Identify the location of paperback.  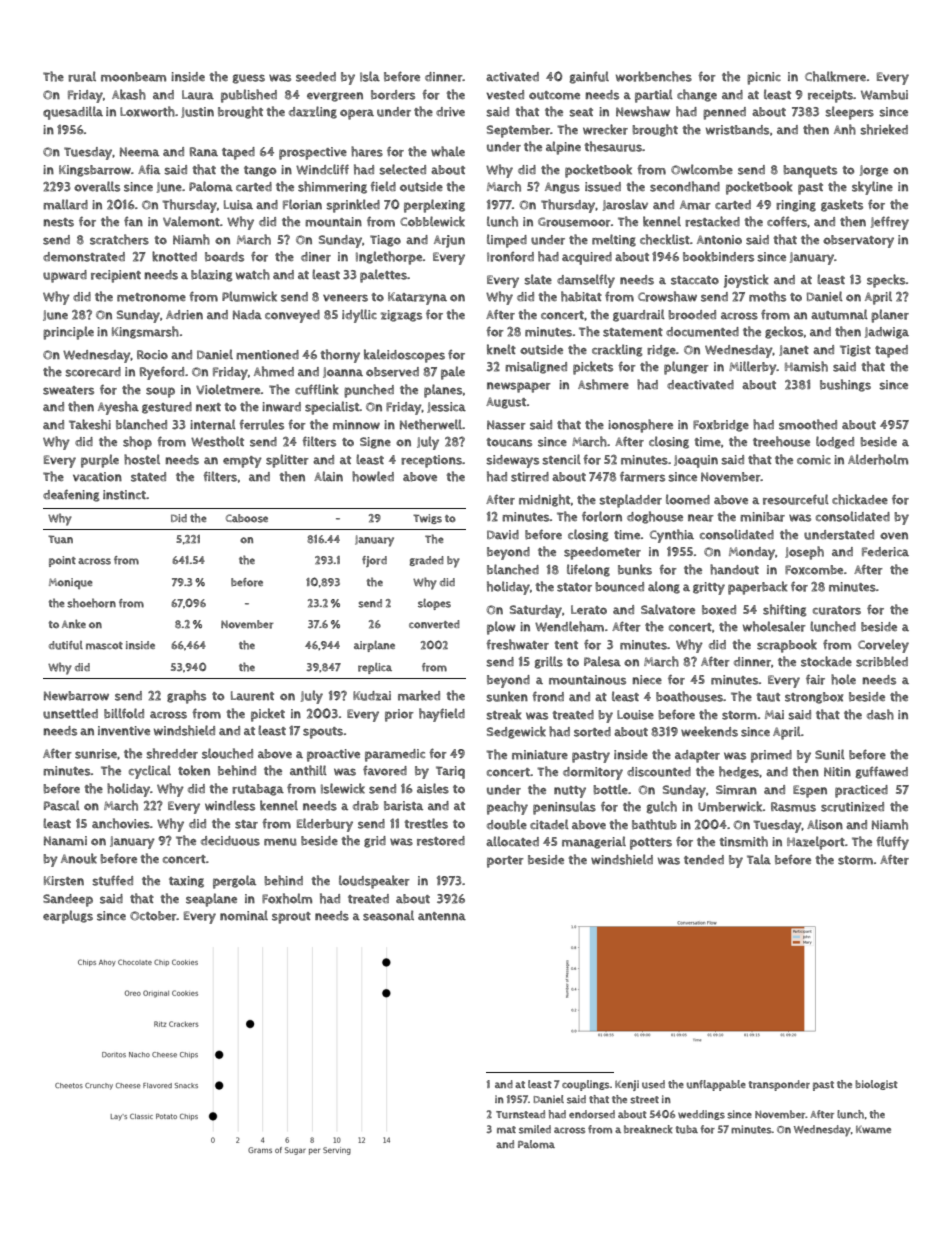
(757, 588).
